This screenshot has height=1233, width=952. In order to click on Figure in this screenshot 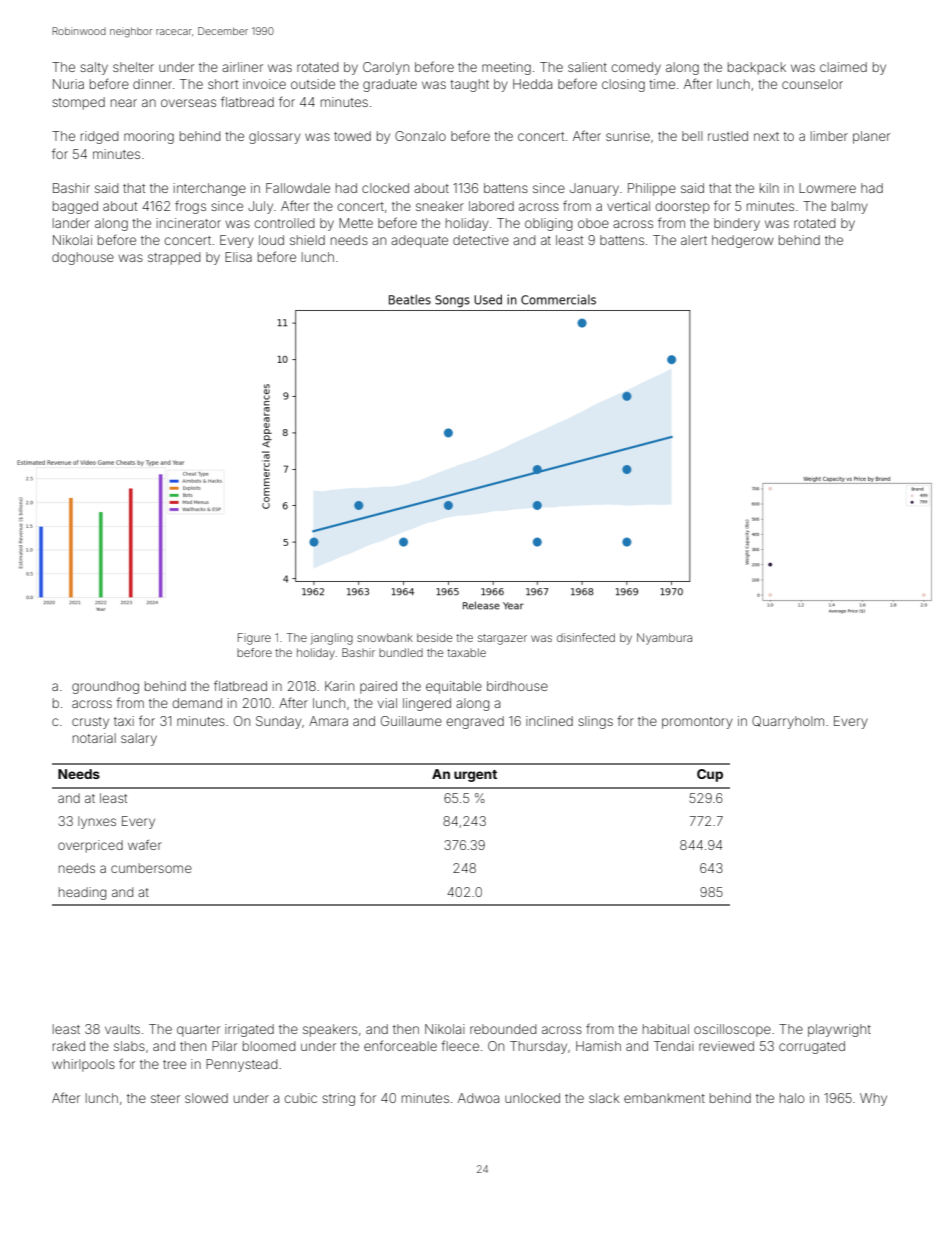, I will do `click(254, 639)`.
